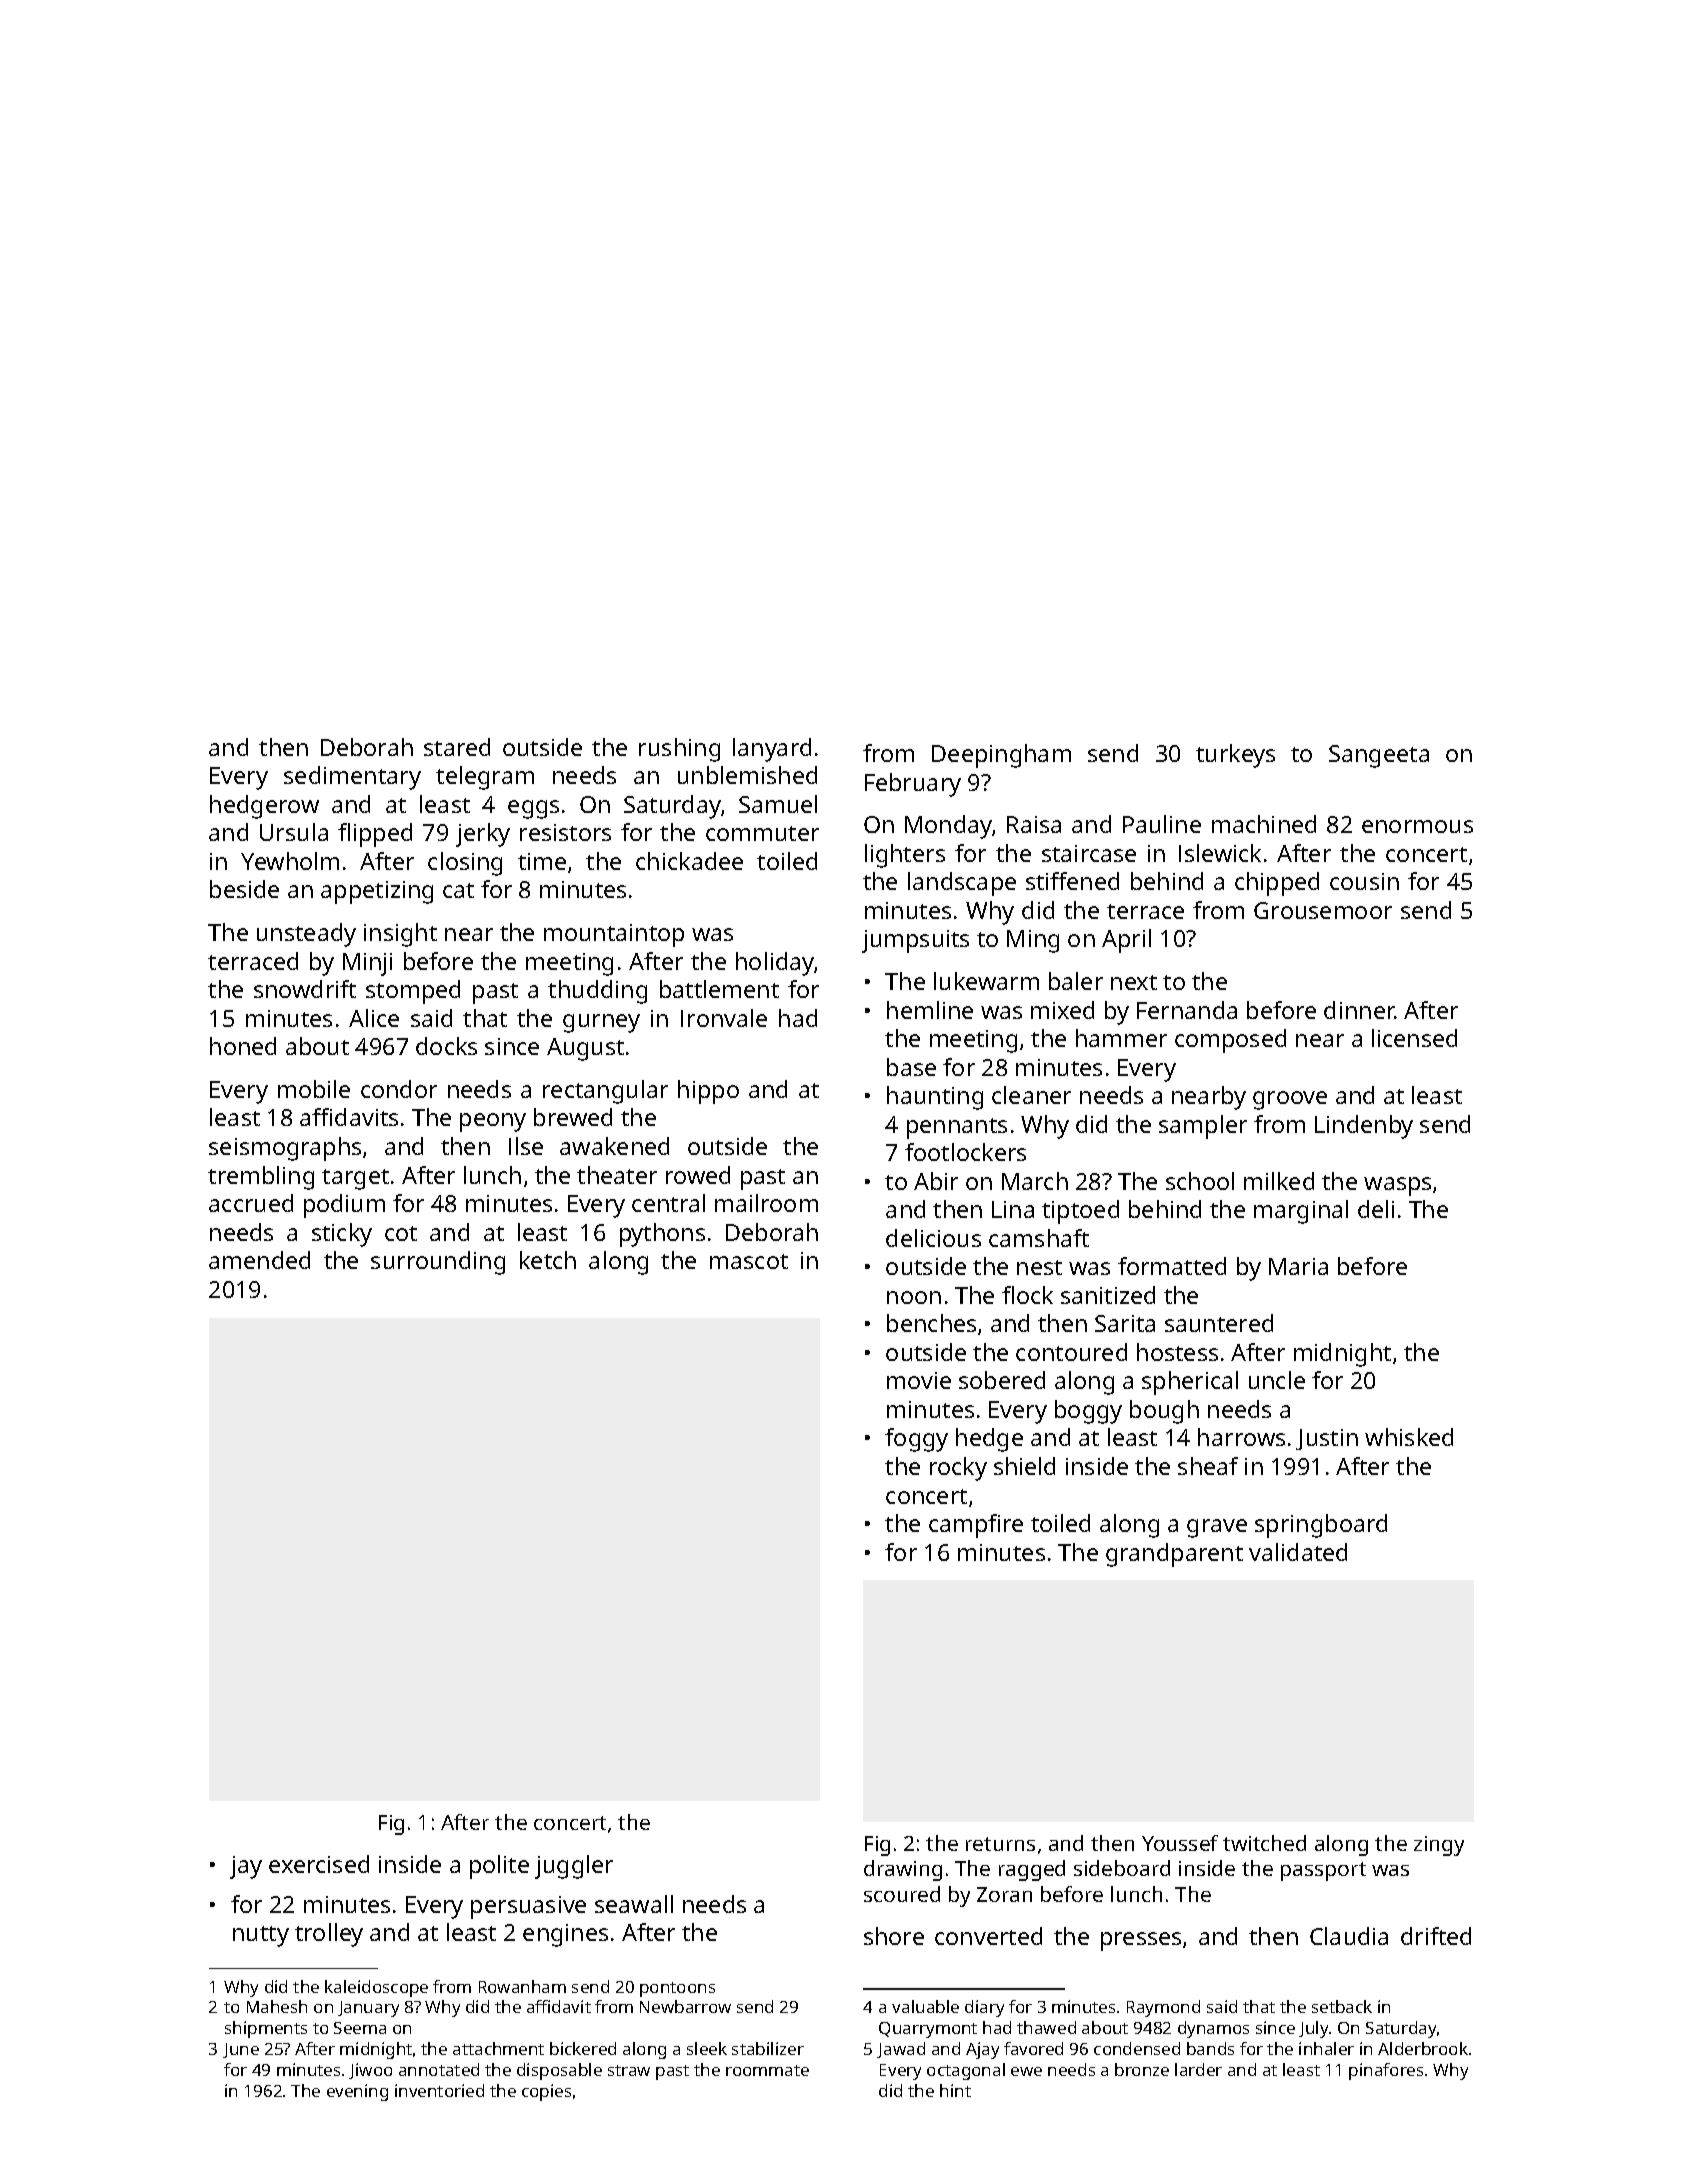 This page has width=1683, height=2178. Describe the element at coordinates (707, 2048) in the page. I see `sleek` at that location.
